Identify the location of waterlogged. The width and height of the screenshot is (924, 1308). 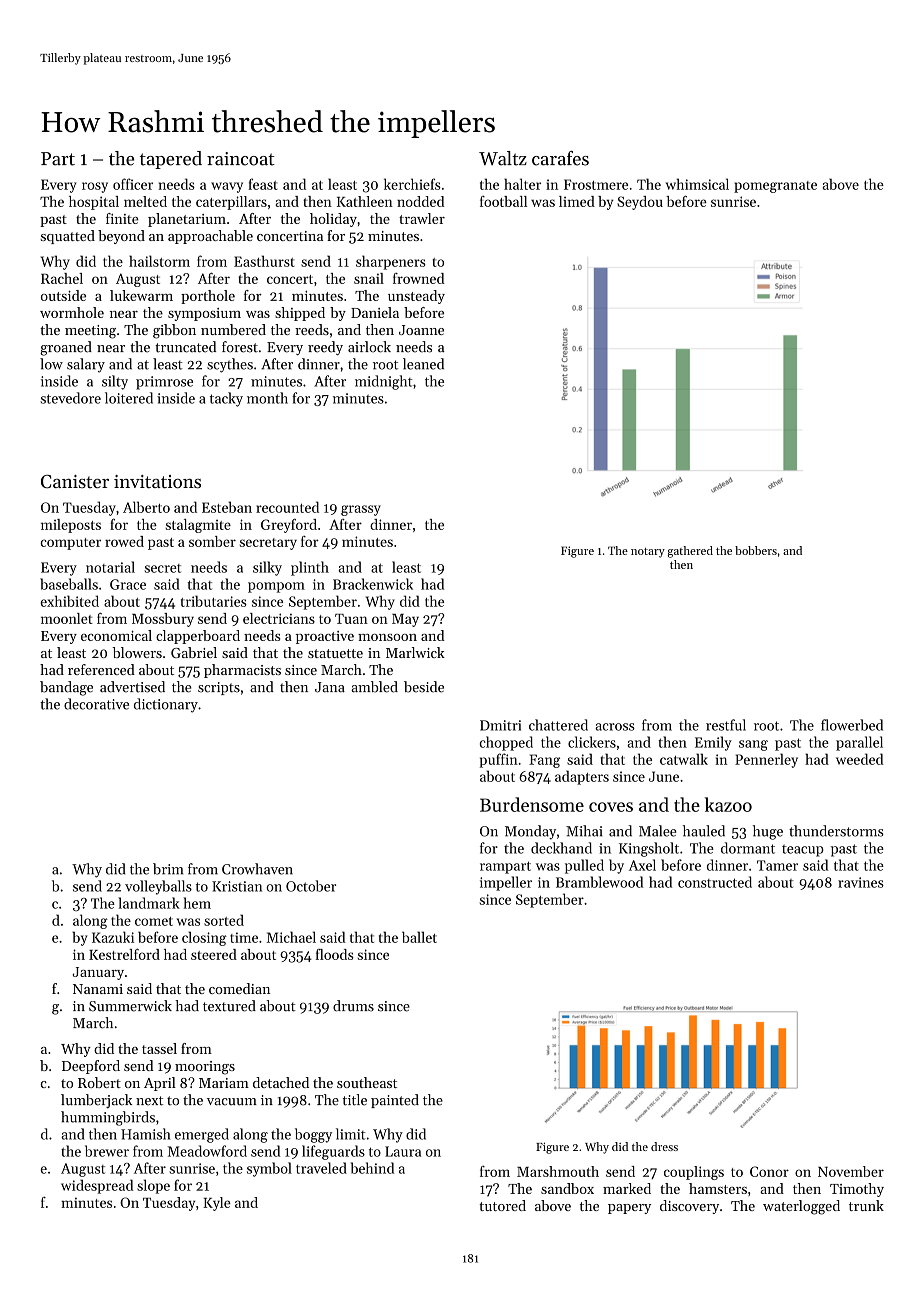
(801, 1207).
